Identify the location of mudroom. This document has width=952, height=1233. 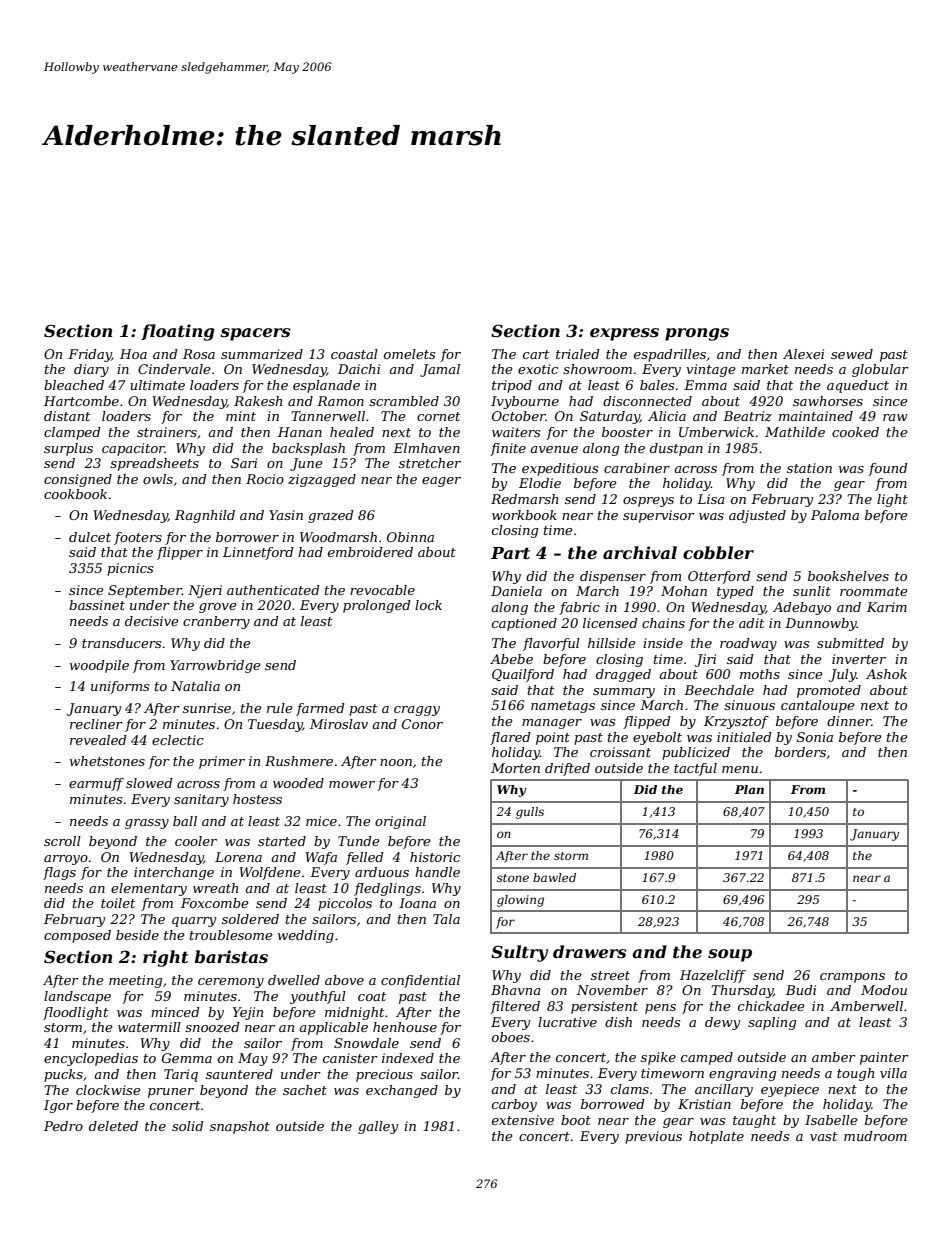
(875, 1136).
